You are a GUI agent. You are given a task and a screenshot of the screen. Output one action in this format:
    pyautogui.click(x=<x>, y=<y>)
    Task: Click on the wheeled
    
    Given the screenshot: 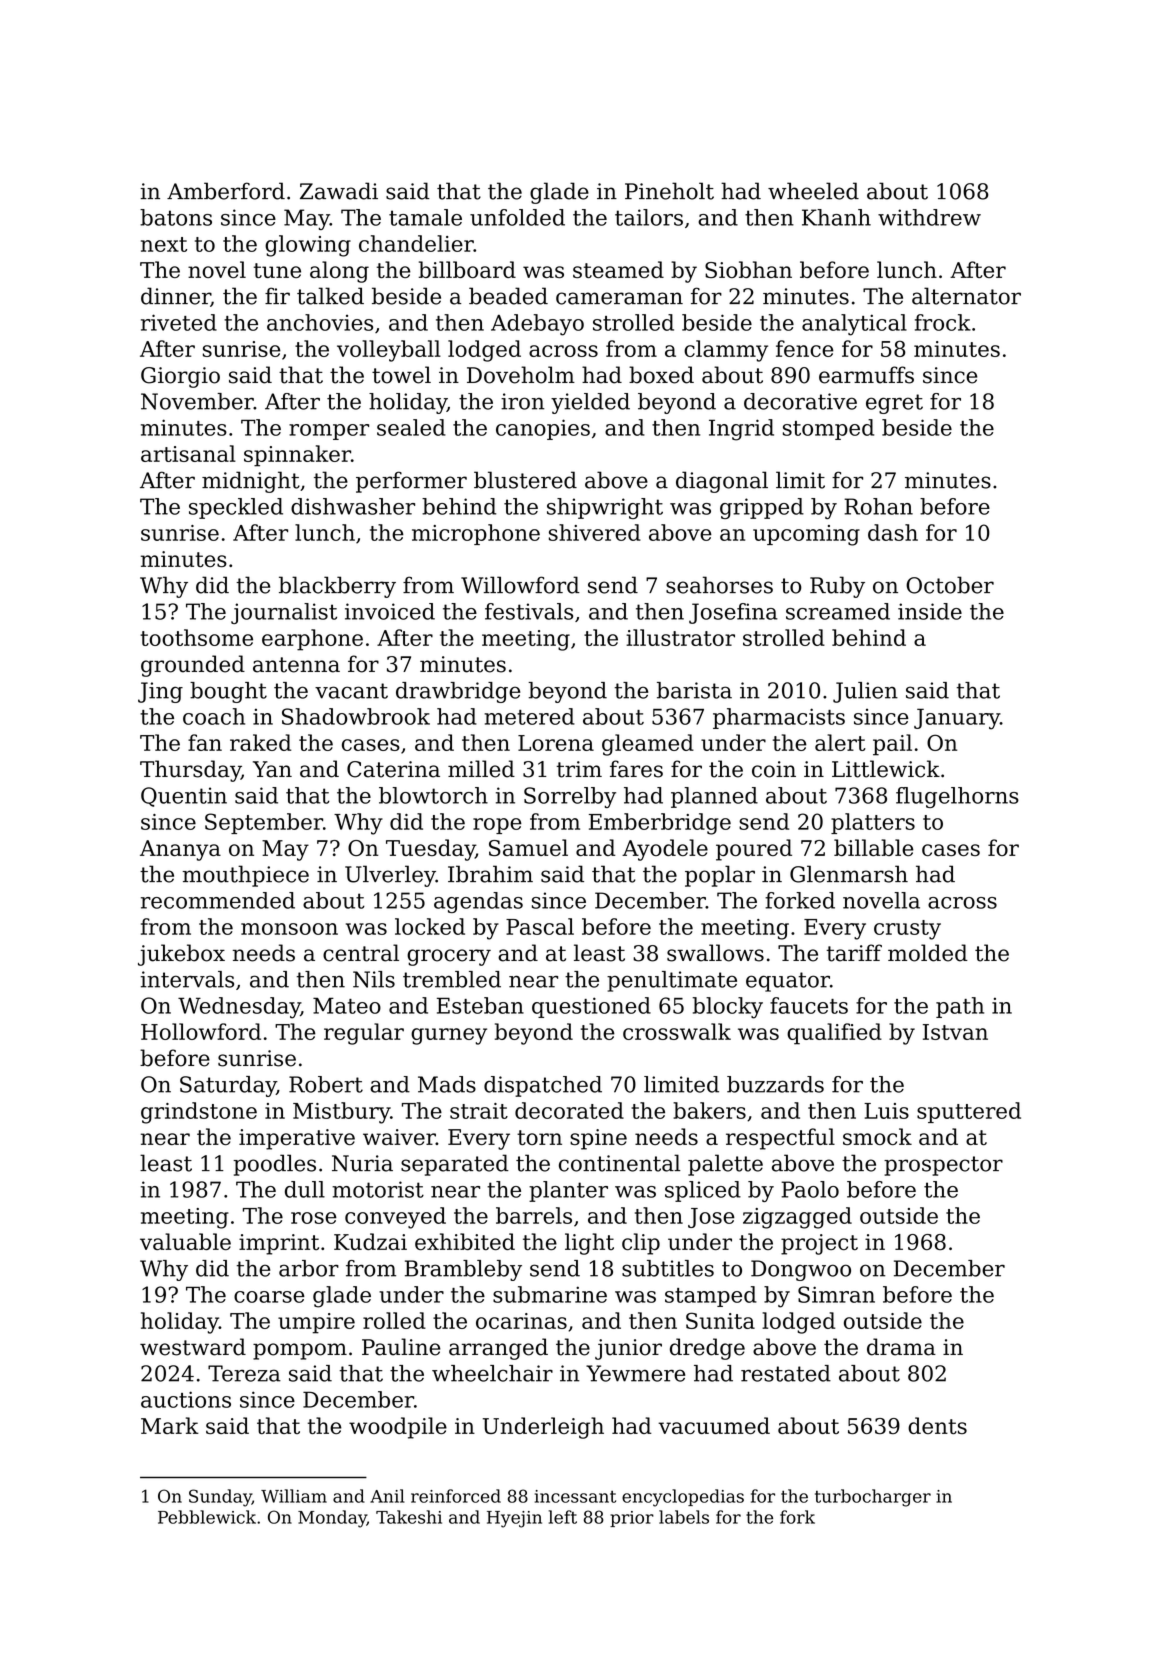 What is the action you would take?
    pyautogui.click(x=813, y=191)
